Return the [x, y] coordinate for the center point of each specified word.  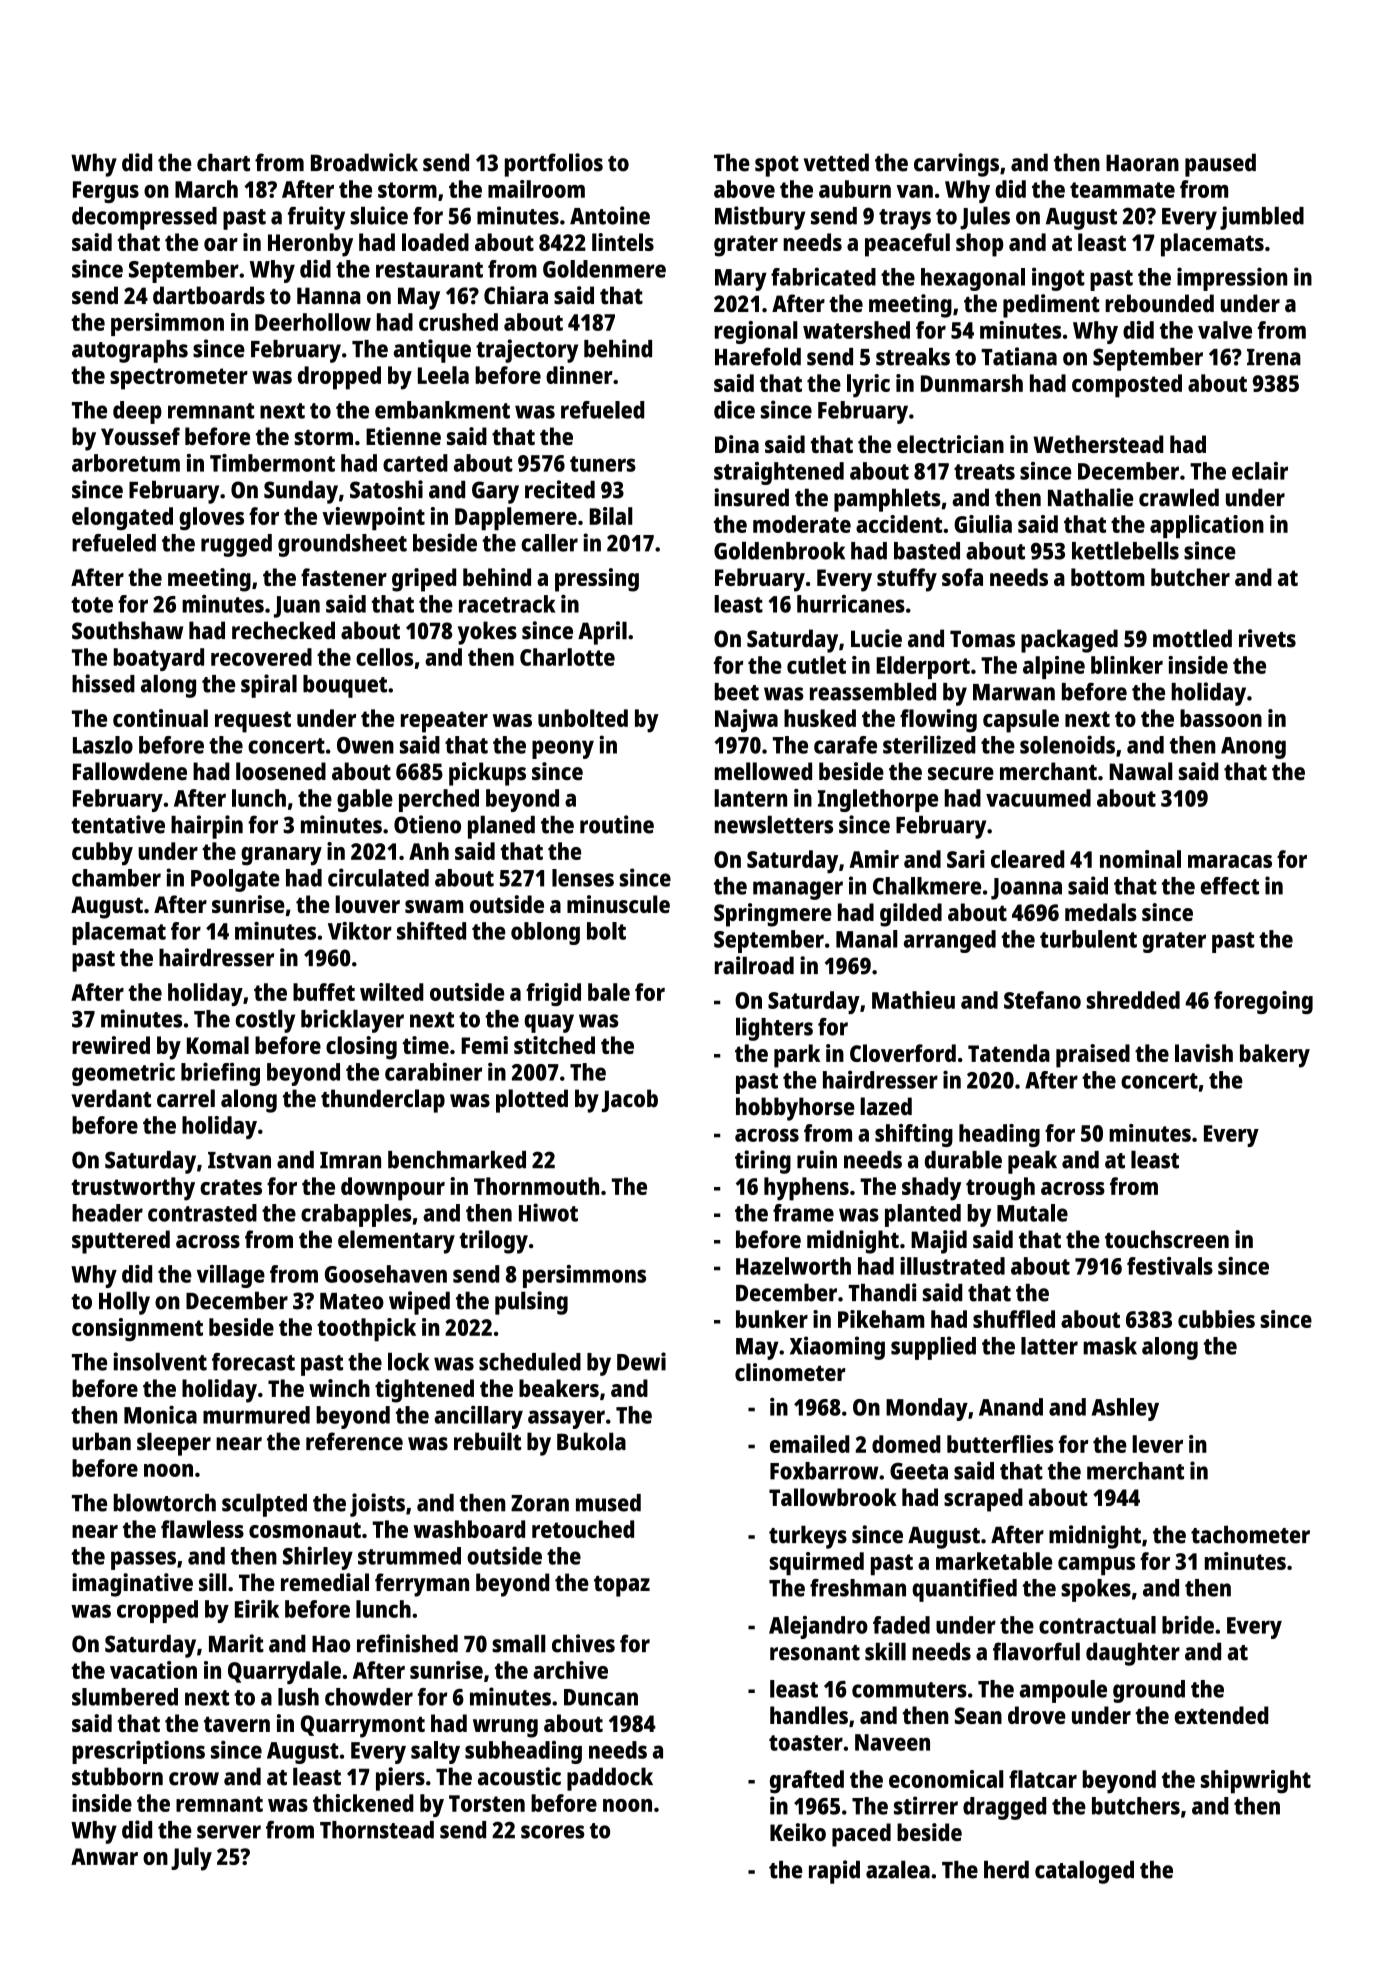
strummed [409, 1556]
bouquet [345, 686]
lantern [750, 798]
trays [905, 219]
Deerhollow [313, 322]
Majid [939, 1242]
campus [1096, 1566]
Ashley [1125, 1409]
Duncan [601, 1697]
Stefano [1042, 1000]
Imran [350, 1160]
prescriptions [138, 1752]
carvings [956, 165]
